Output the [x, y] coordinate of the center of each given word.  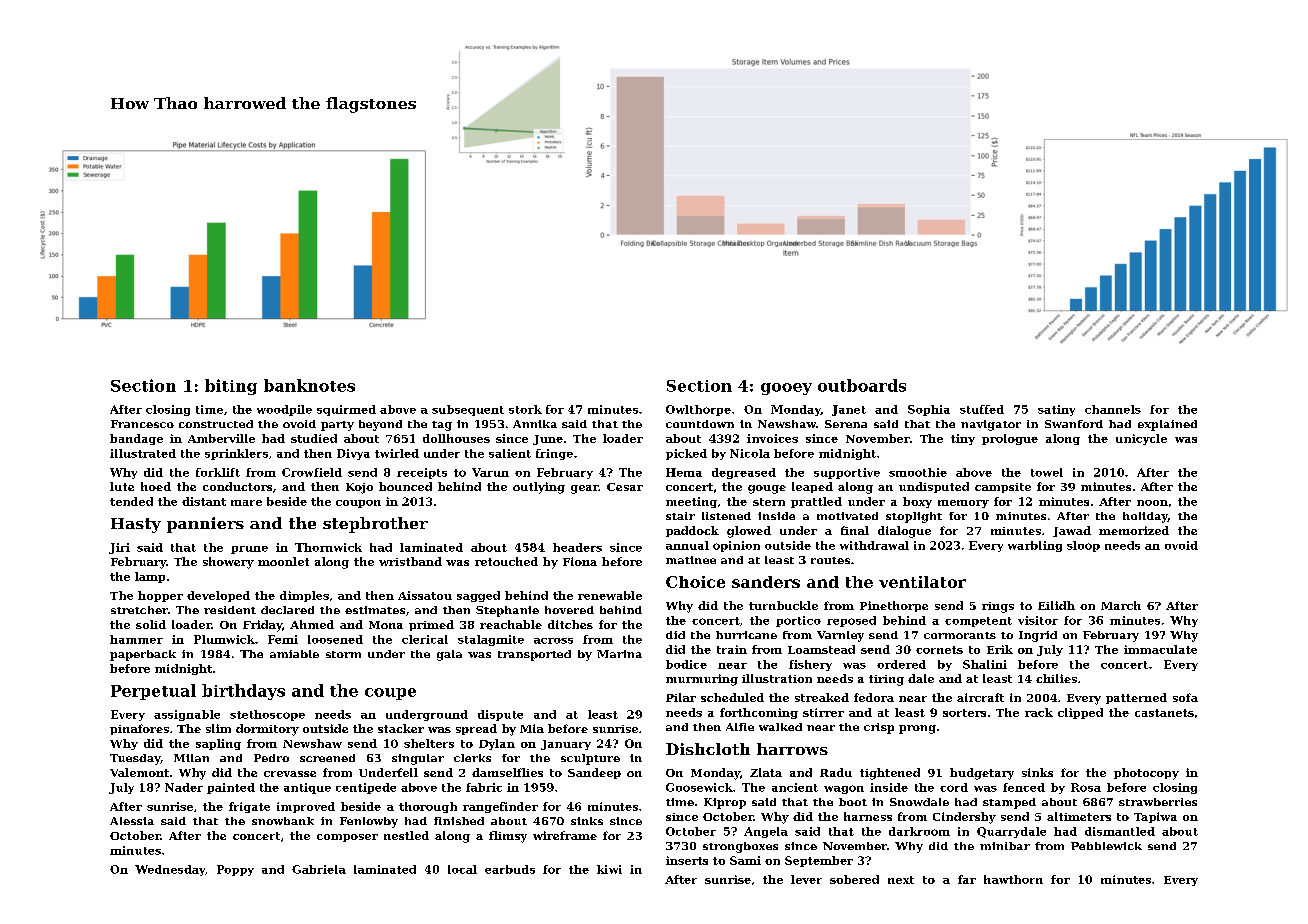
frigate [249, 807]
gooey [786, 389]
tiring [886, 680]
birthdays [243, 692]
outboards [862, 385]
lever [806, 879]
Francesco [142, 424]
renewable [610, 595]
